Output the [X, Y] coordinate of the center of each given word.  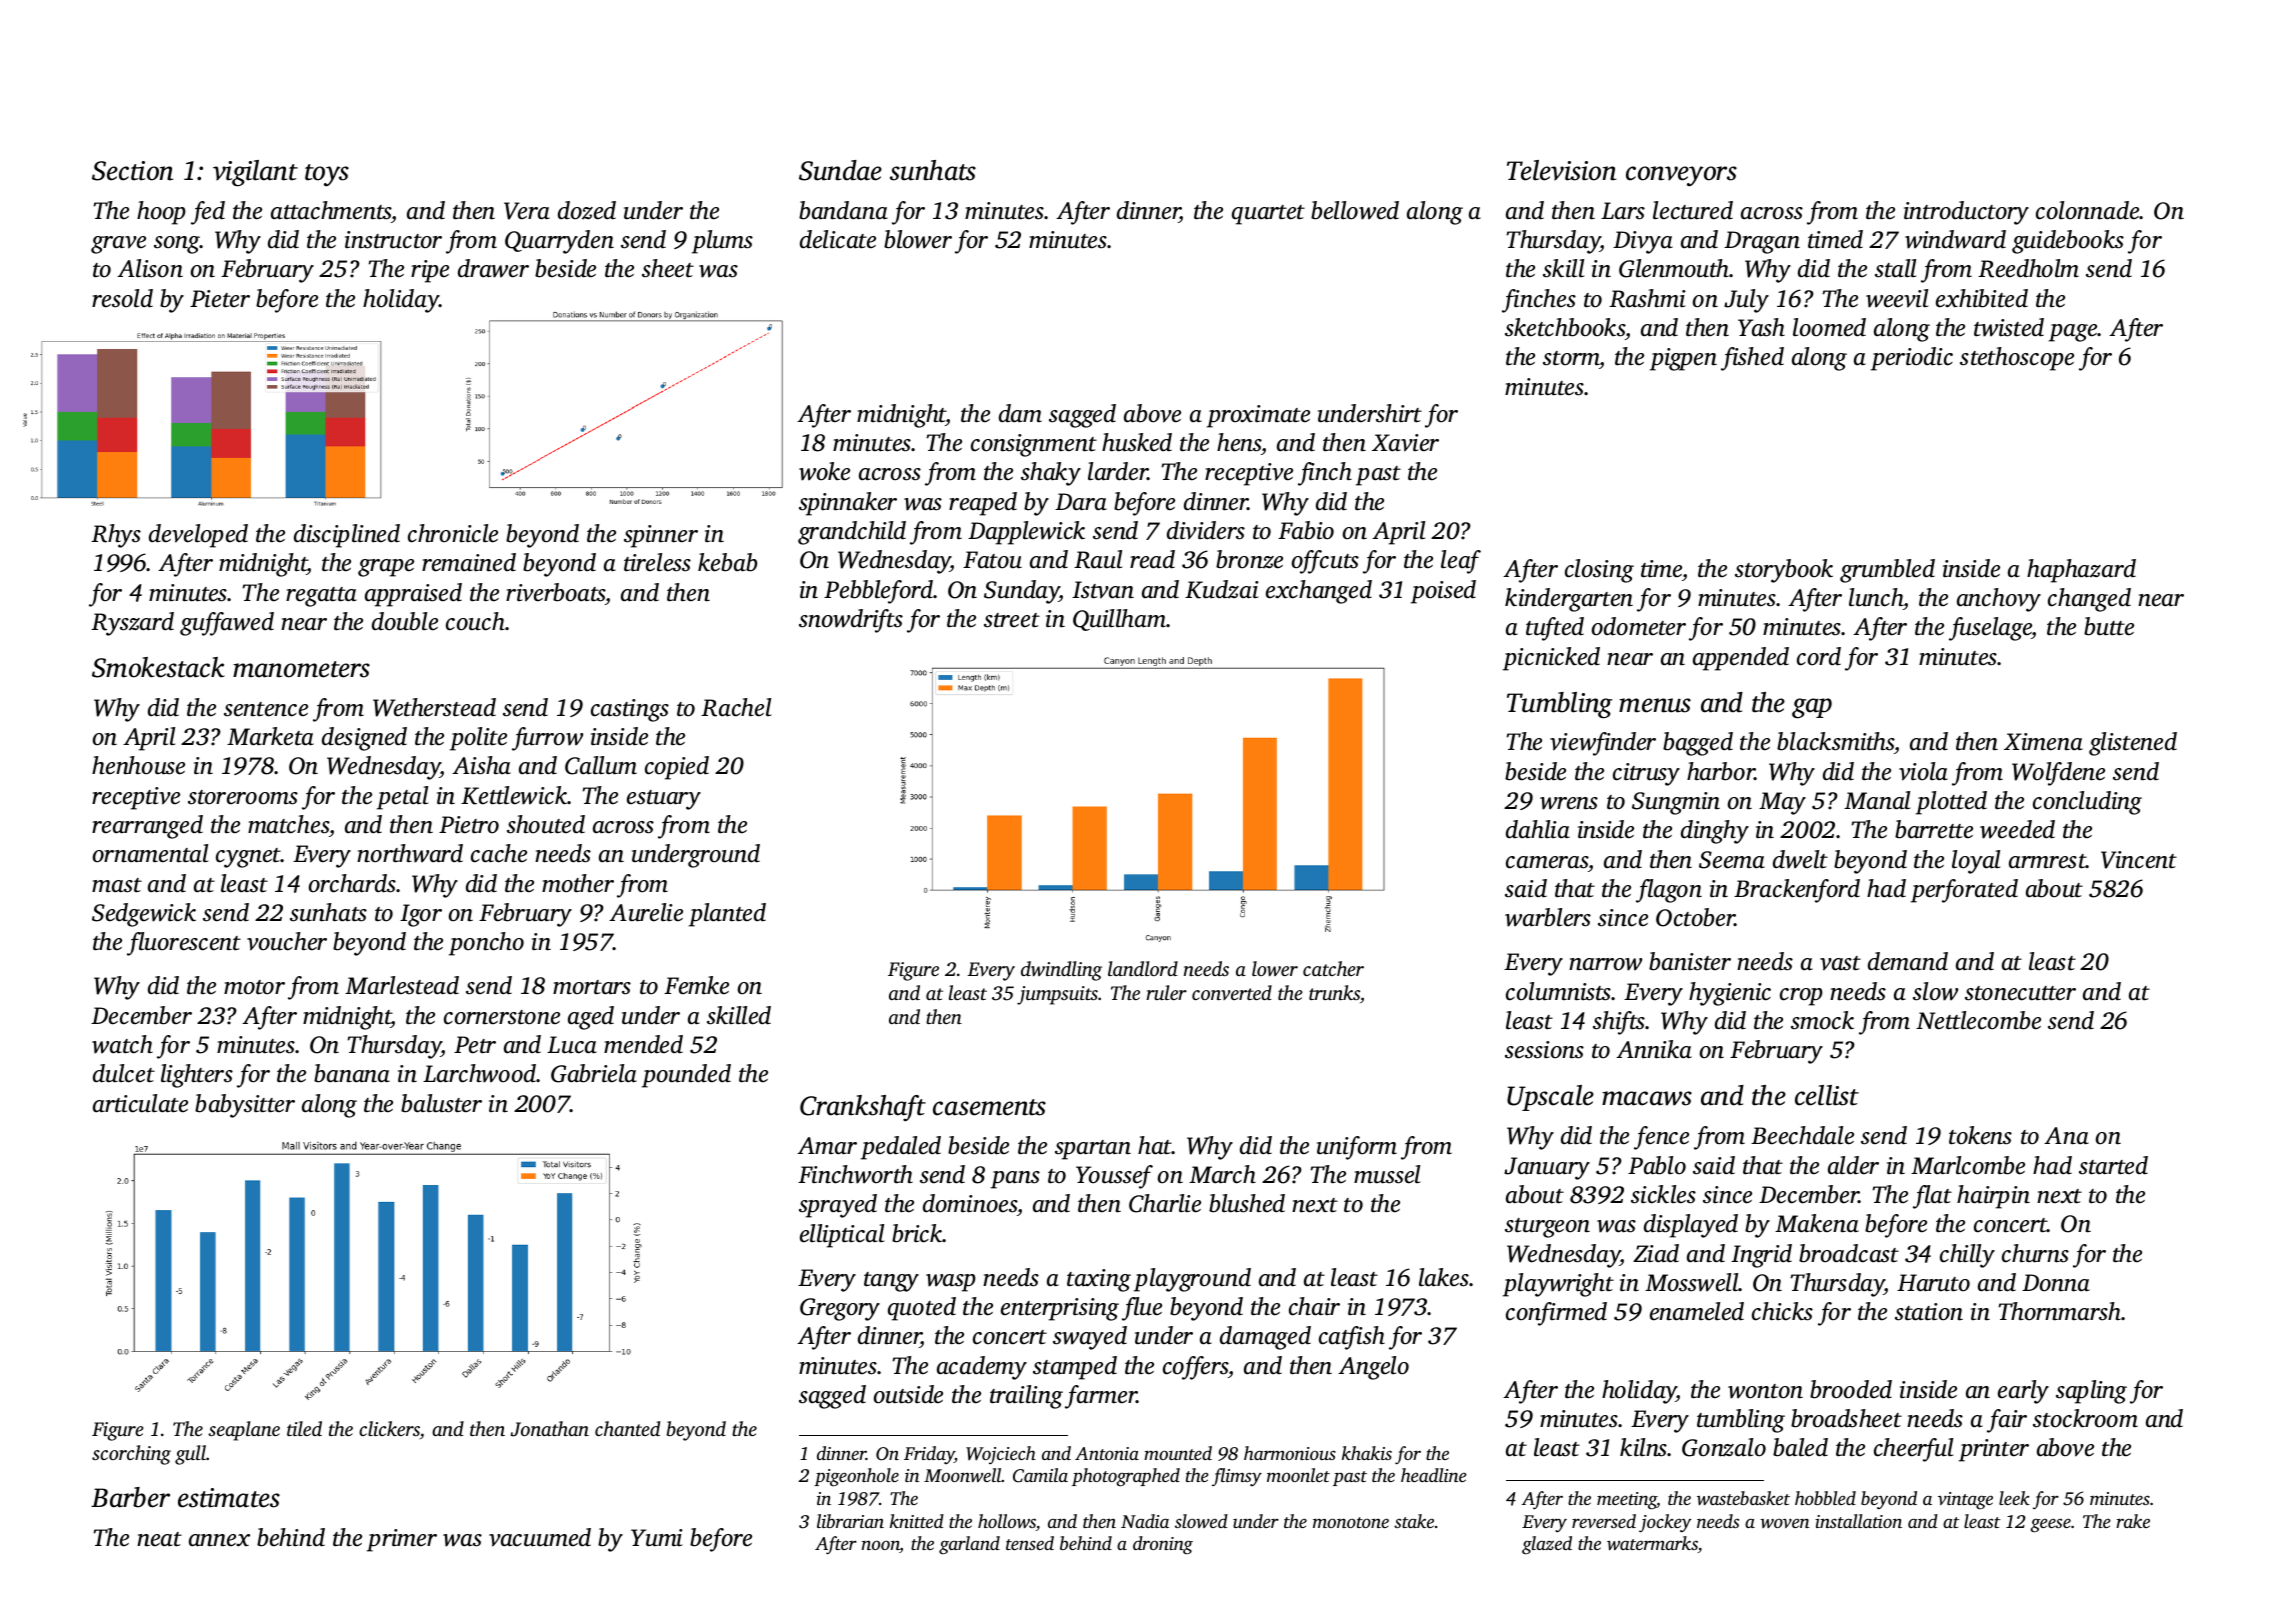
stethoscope [2017, 359]
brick [917, 1233]
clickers [389, 1428]
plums [722, 242]
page [2073, 333]
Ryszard [132, 624]
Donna [2056, 1283]
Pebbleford [879, 592]
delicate [838, 239]
